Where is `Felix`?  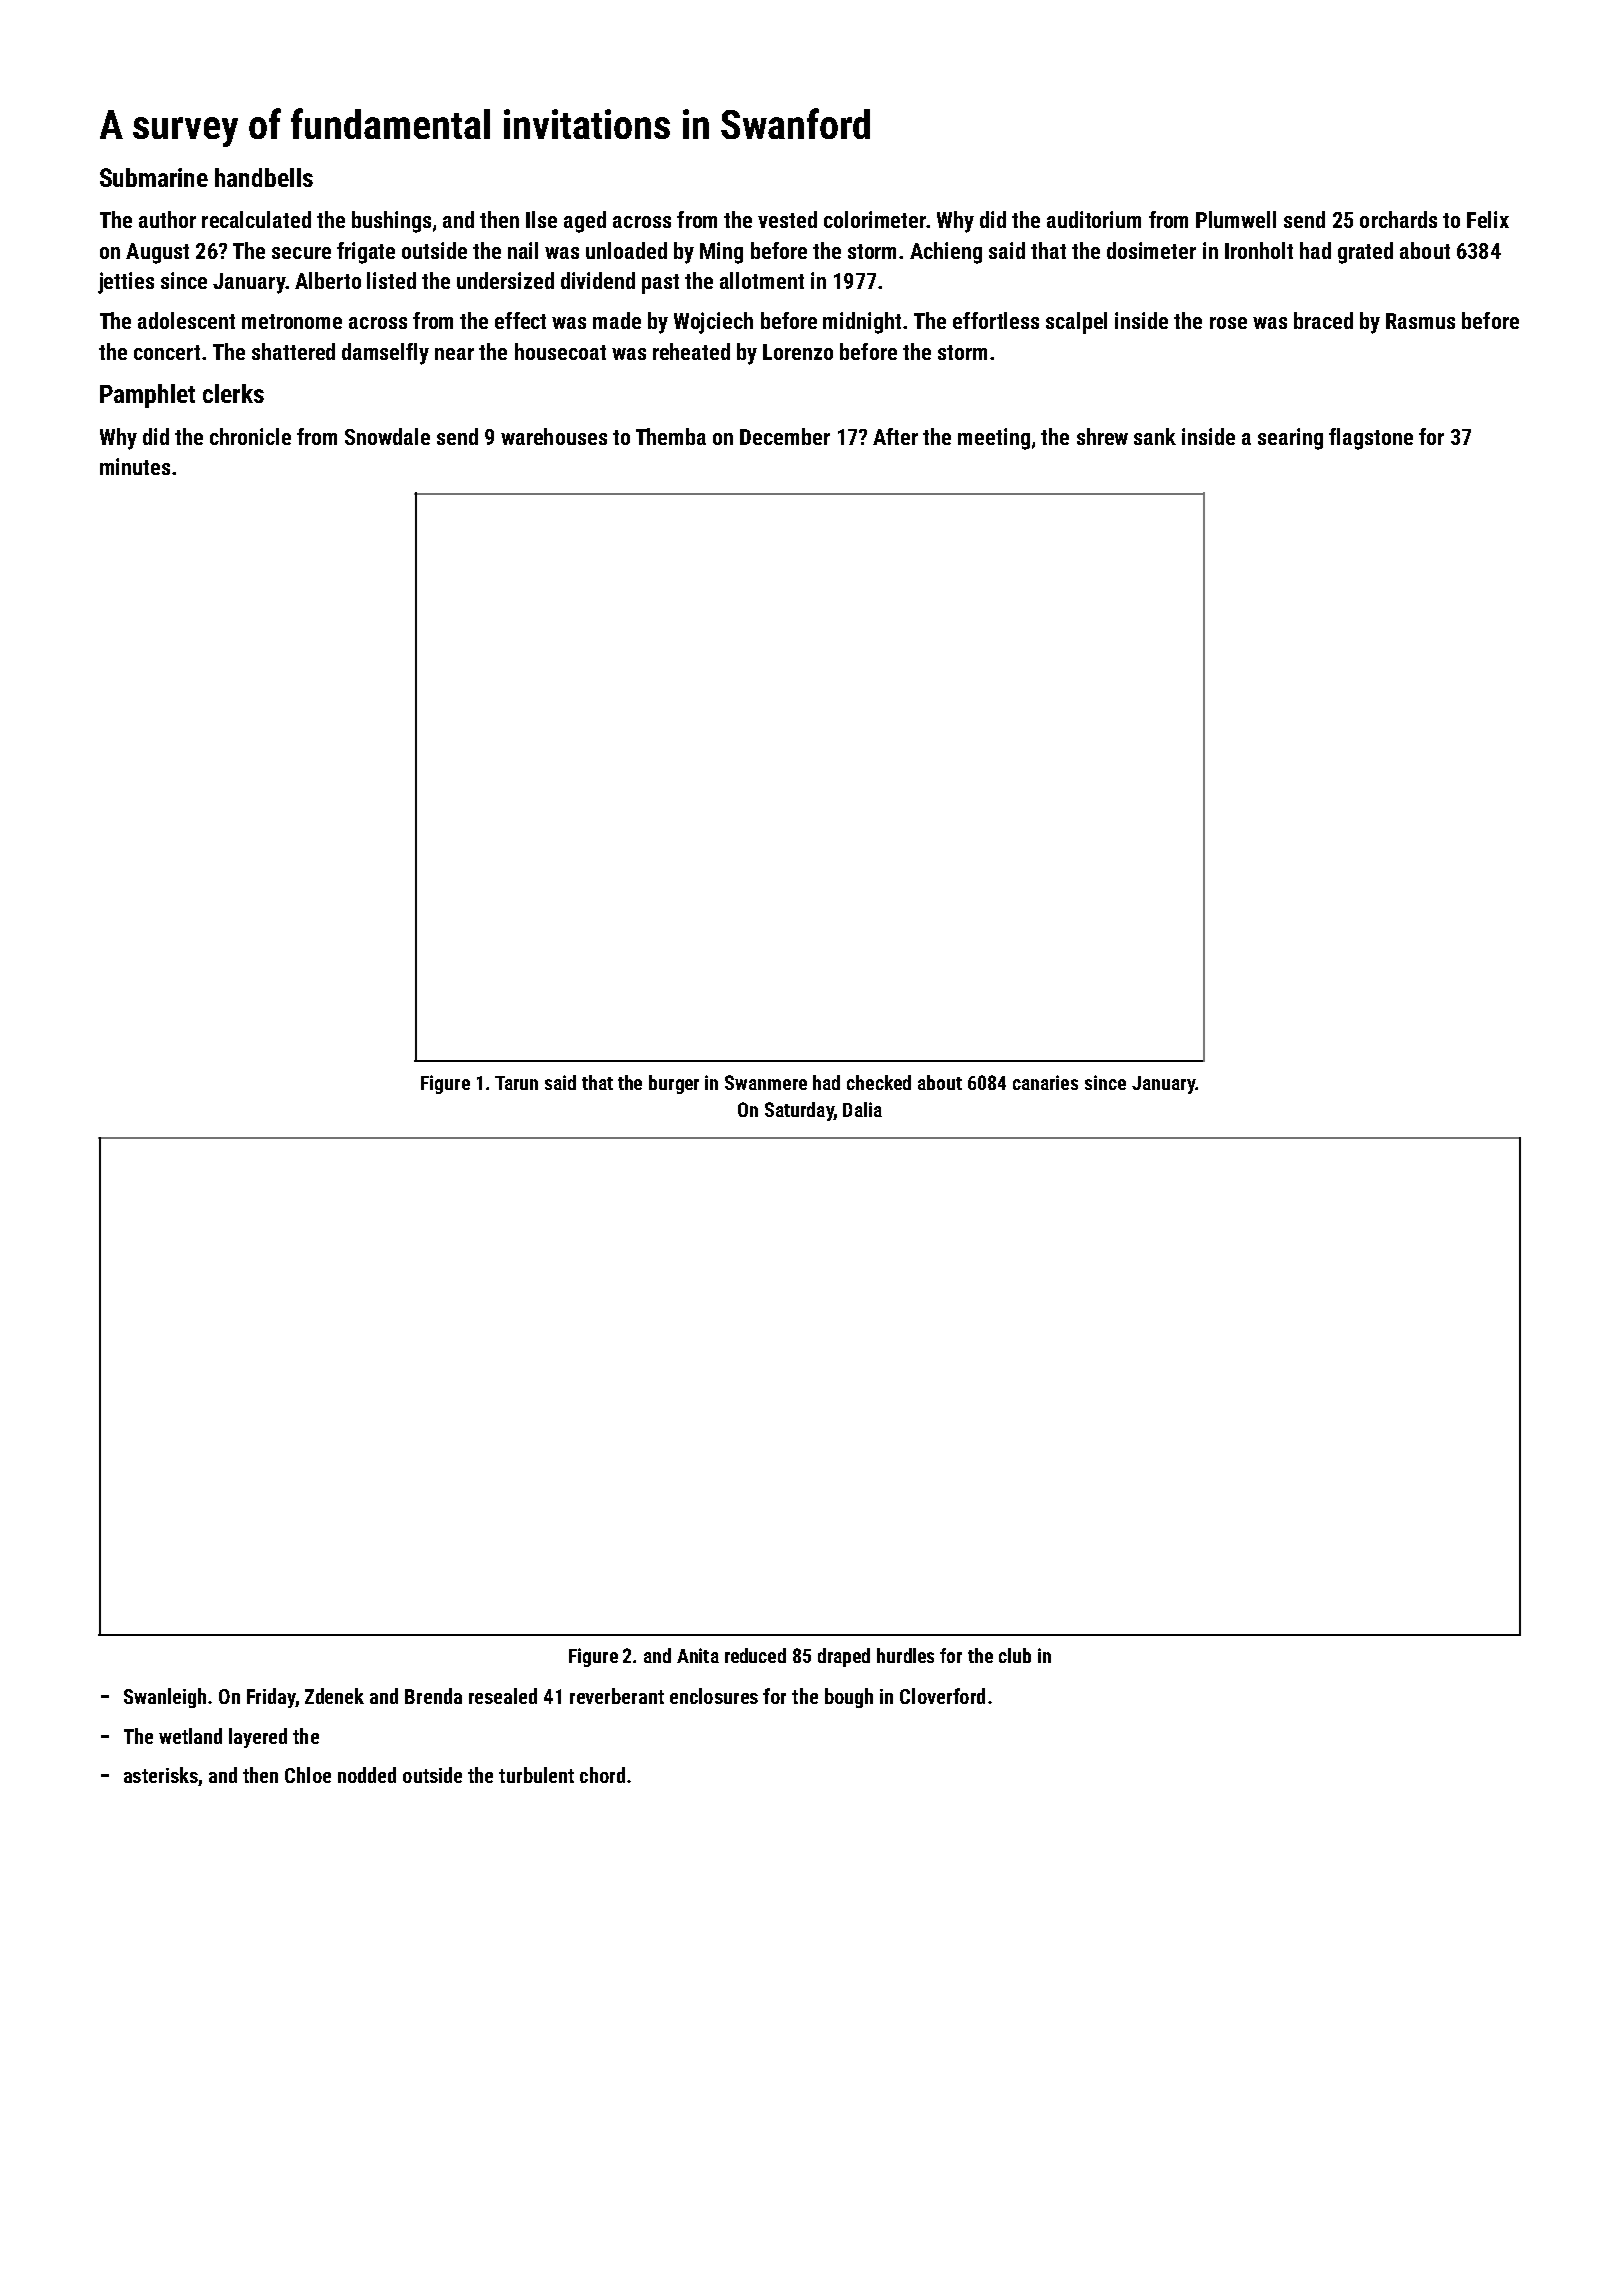 Felix is located at coordinates (1488, 219).
